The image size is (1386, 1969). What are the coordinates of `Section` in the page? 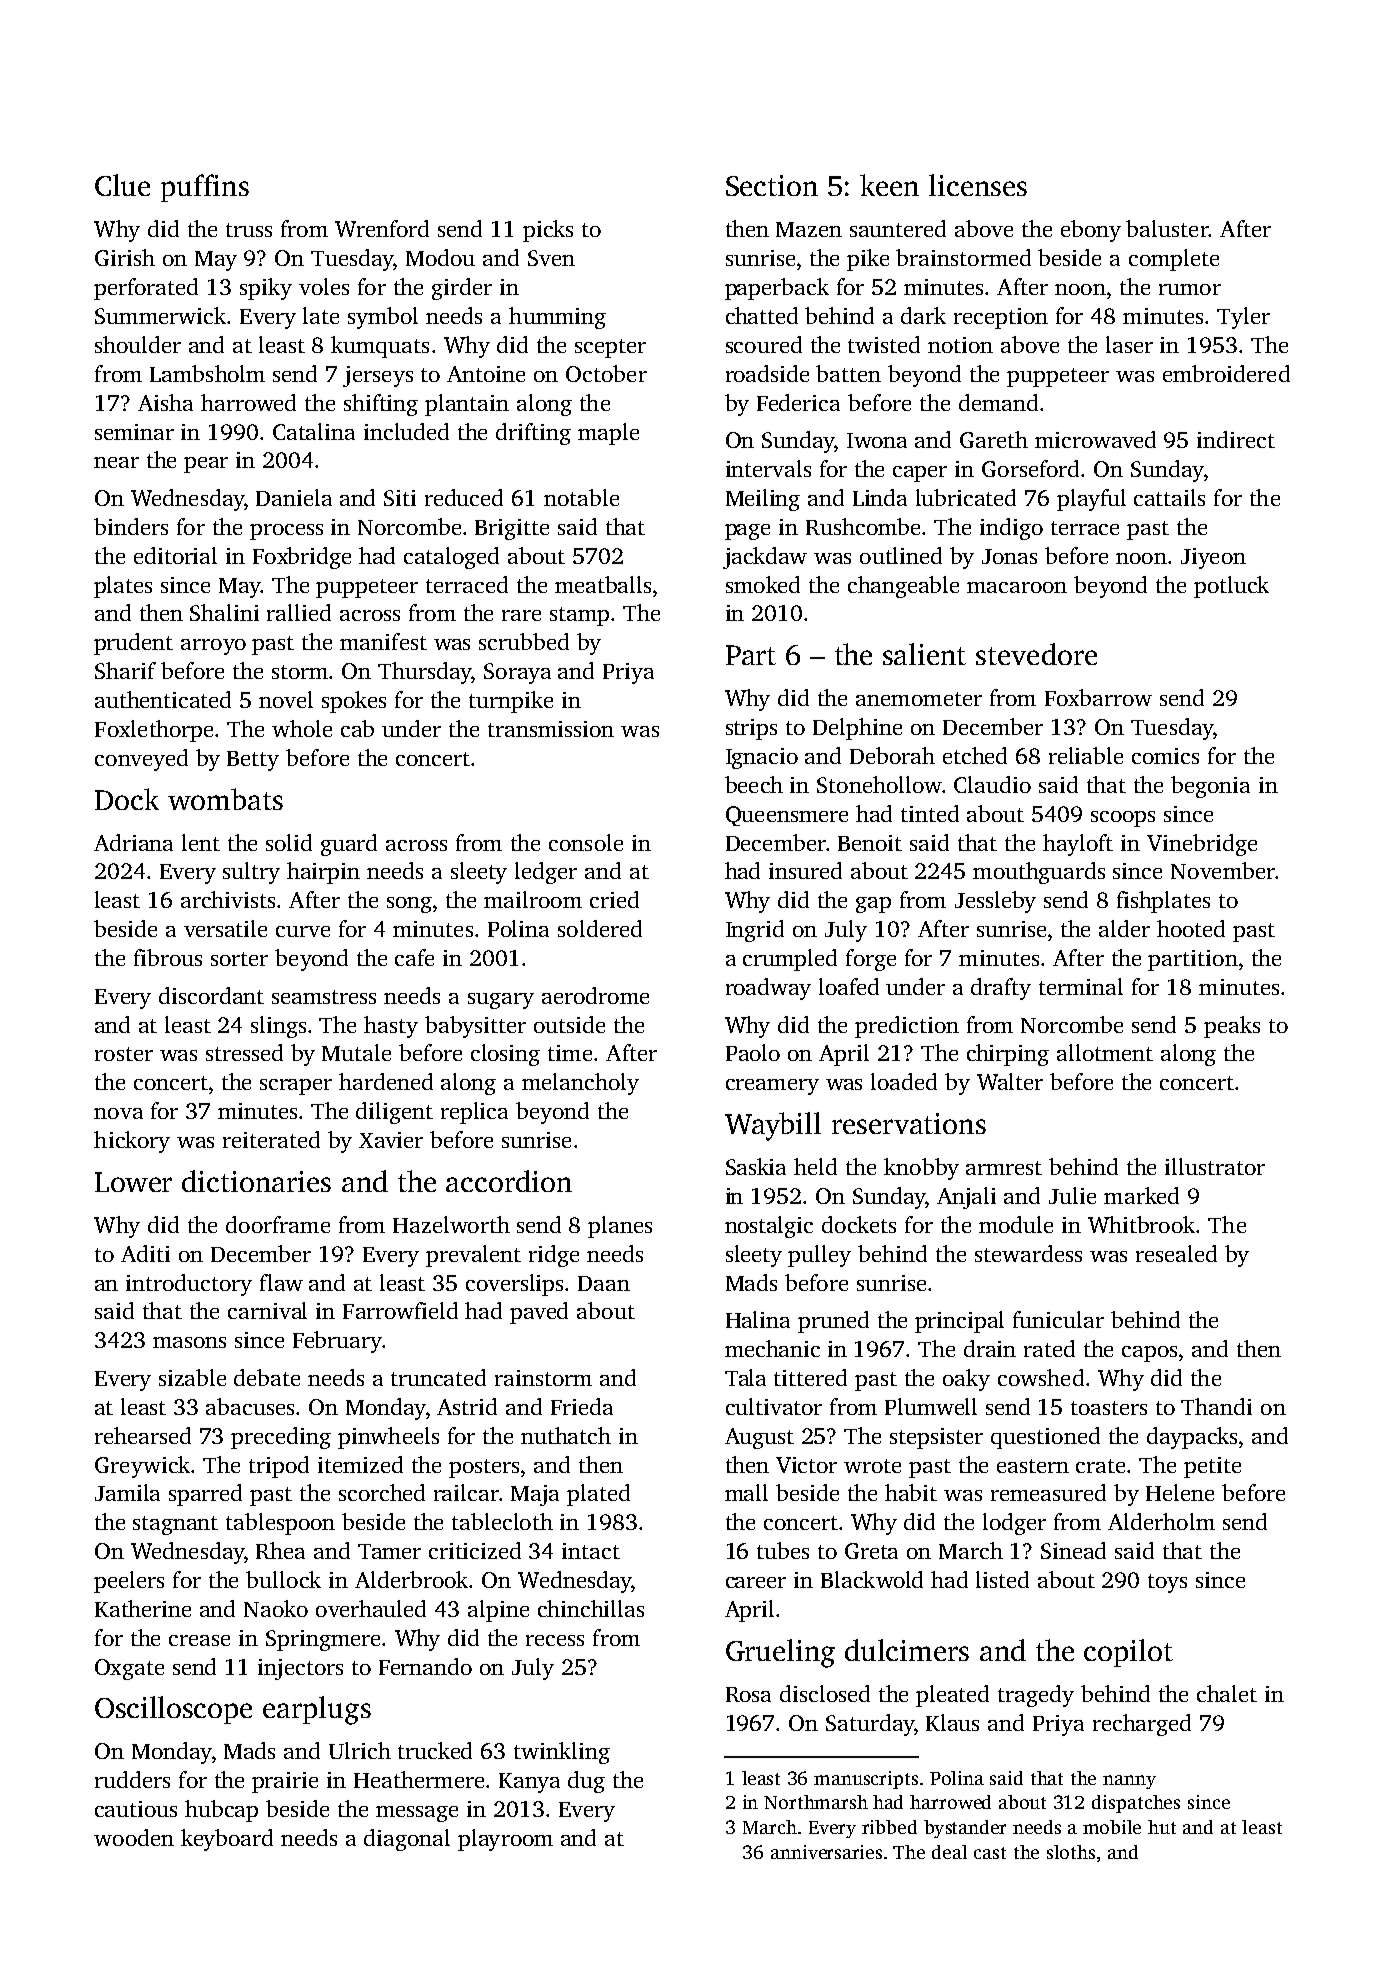 It's located at (772, 185).
